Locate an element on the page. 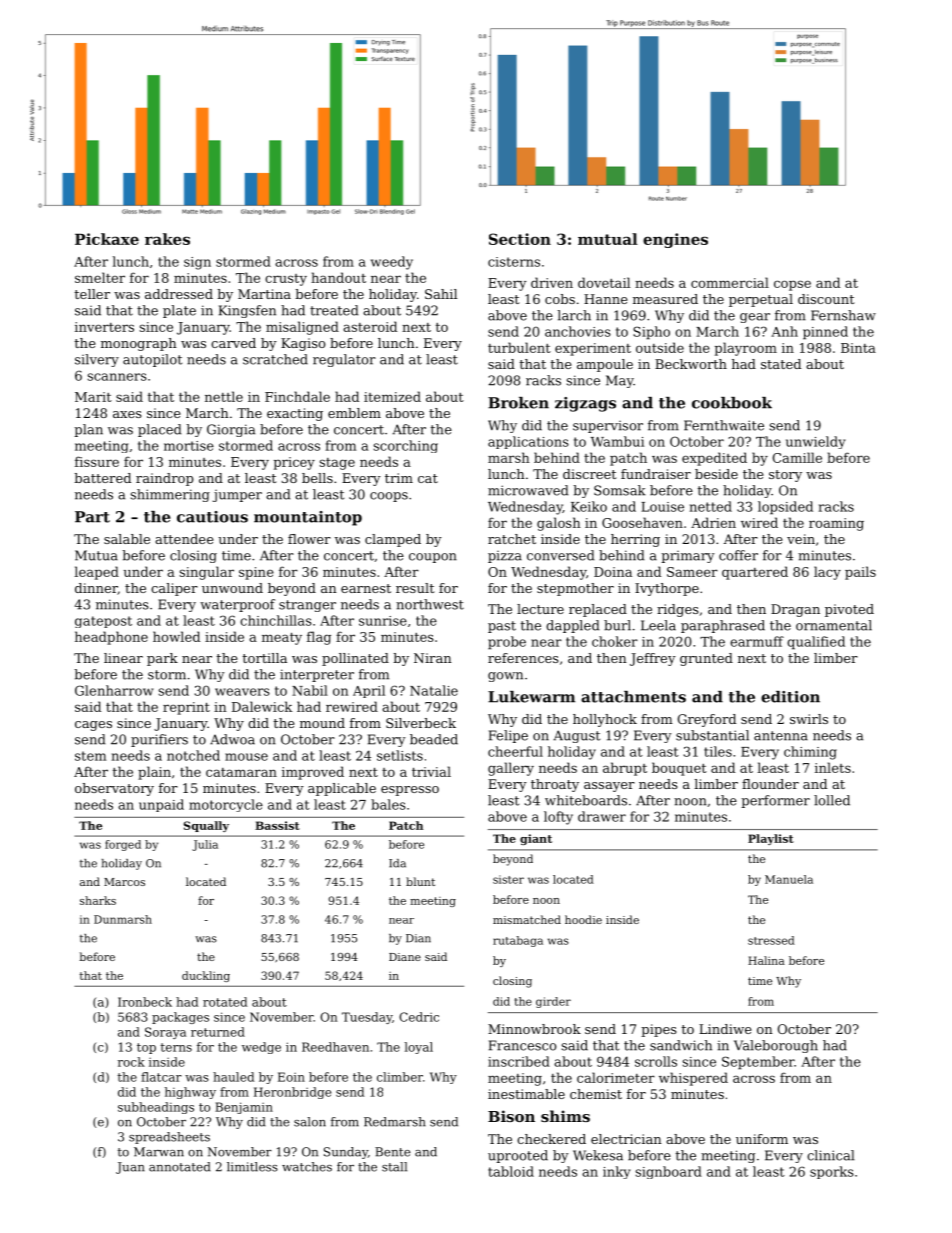 The image size is (952, 1233). Finchdale is located at coordinates (297, 396).
